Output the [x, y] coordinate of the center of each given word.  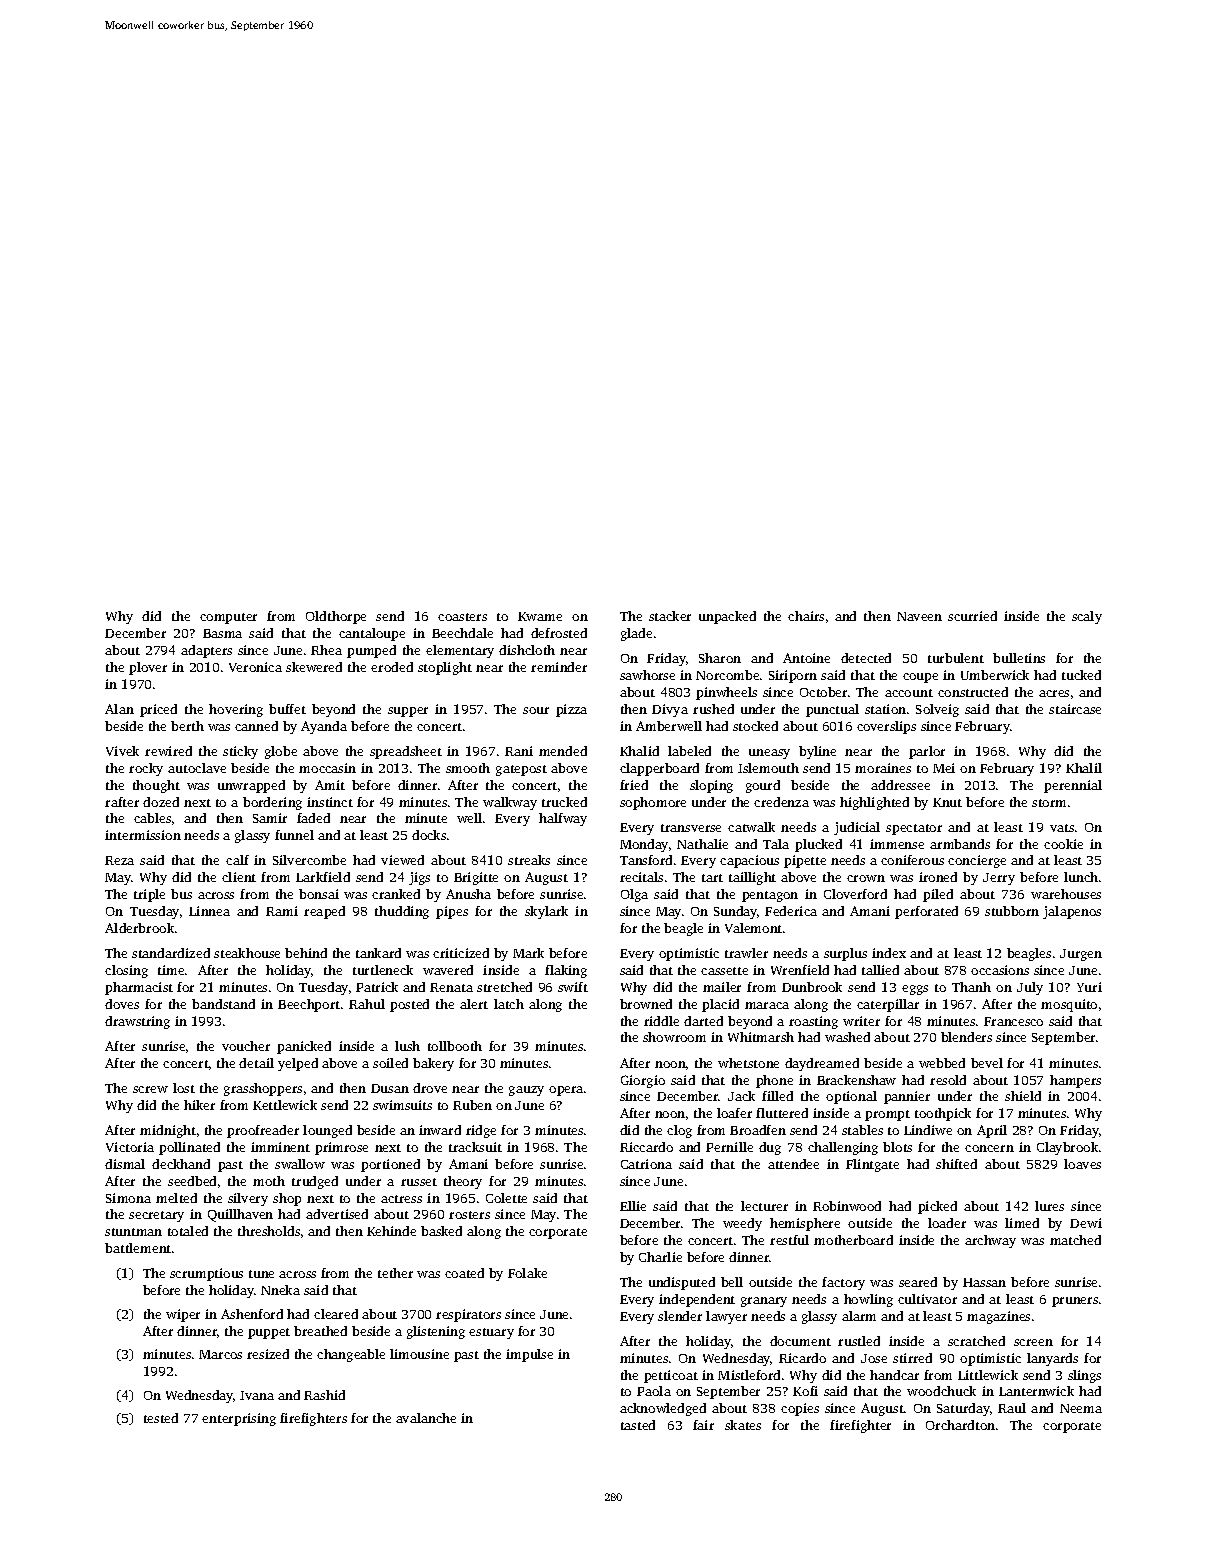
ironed [938, 877]
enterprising [239, 1419]
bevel [987, 1063]
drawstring [137, 1022]
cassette [724, 971]
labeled [689, 751]
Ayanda [324, 727]
